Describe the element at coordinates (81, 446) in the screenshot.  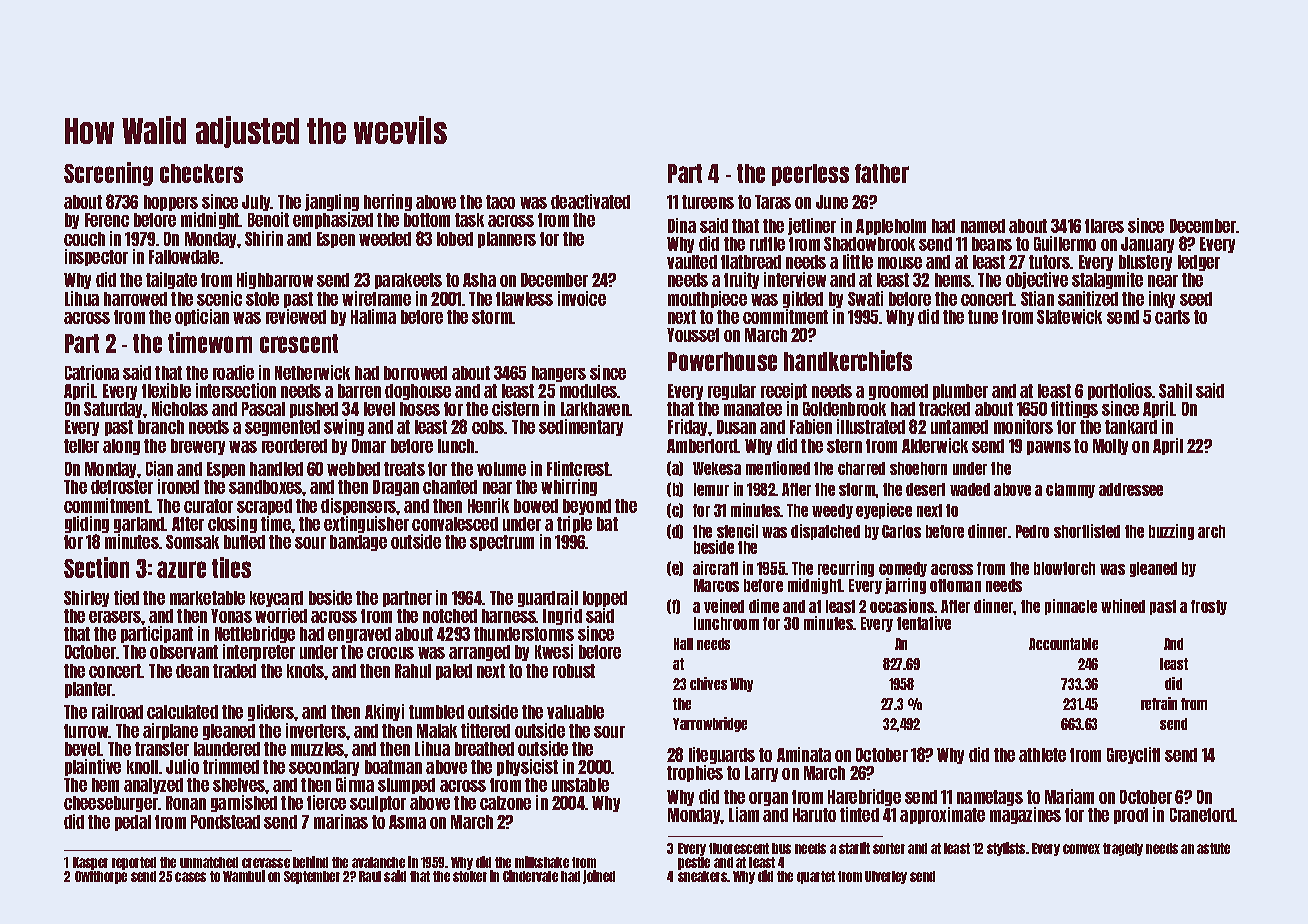
I see `teller` at that location.
